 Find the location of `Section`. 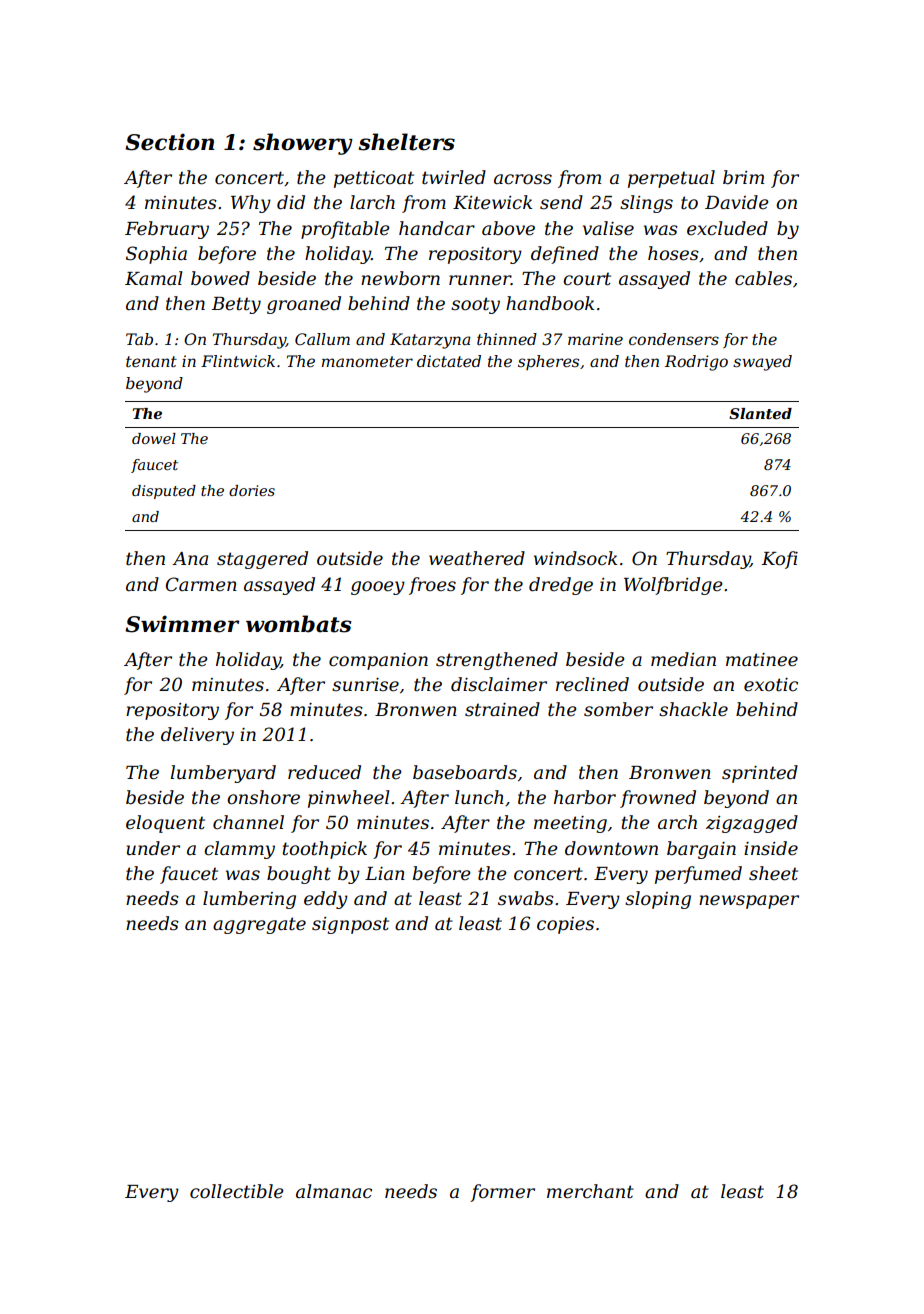

Section is located at coordinates (169, 142).
